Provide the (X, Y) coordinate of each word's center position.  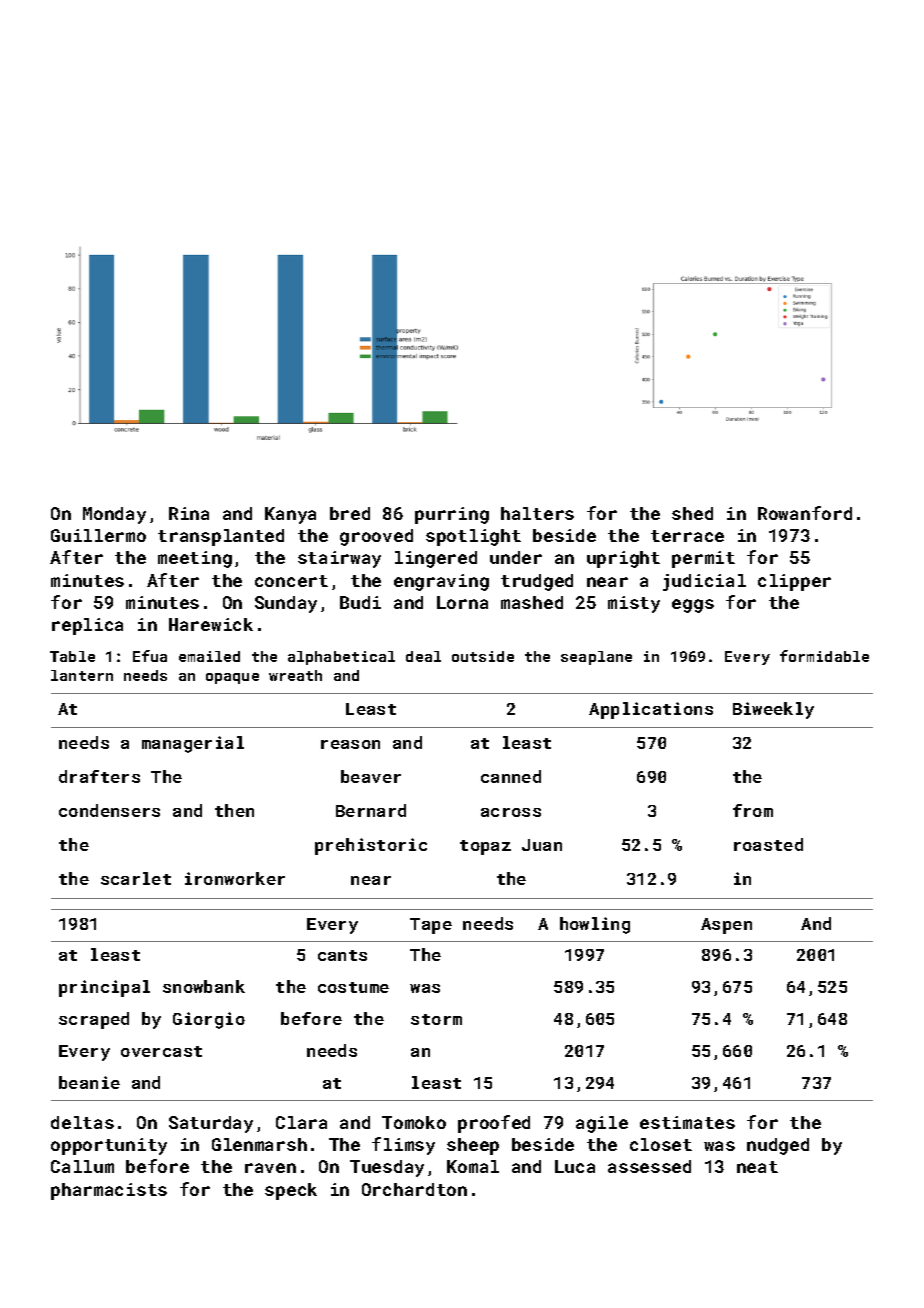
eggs (693, 606)
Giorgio (209, 1020)
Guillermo (98, 535)
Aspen (726, 926)
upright (623, 559)
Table (72, 656)
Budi (360, 602)
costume (353, 987)
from (753, 810)
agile (602, 1124)
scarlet (136, 878)
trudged (537, 582)
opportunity (109, 1146)
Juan (542, 845)
